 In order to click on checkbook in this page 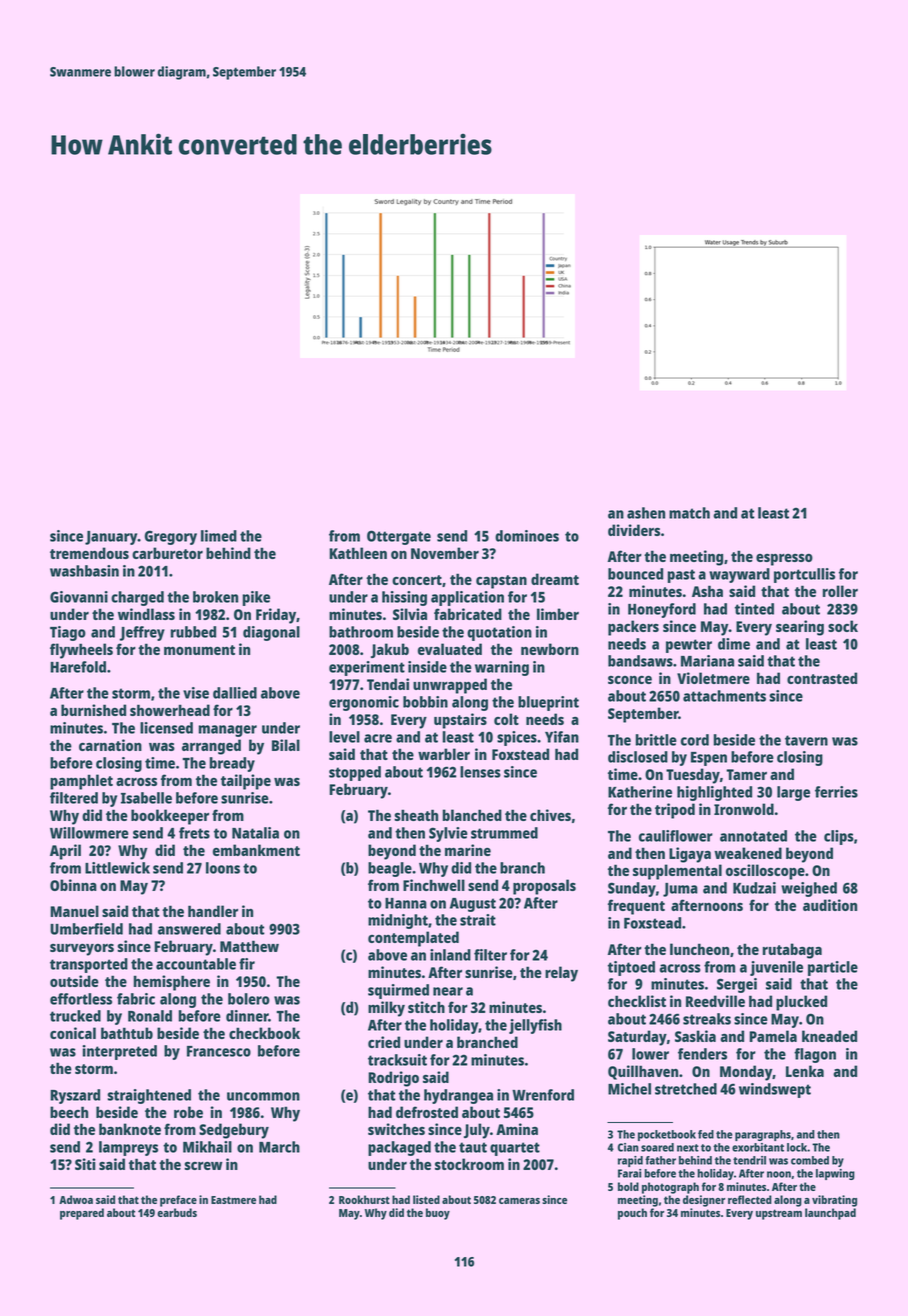, I will do `click(264, 1033)`.
